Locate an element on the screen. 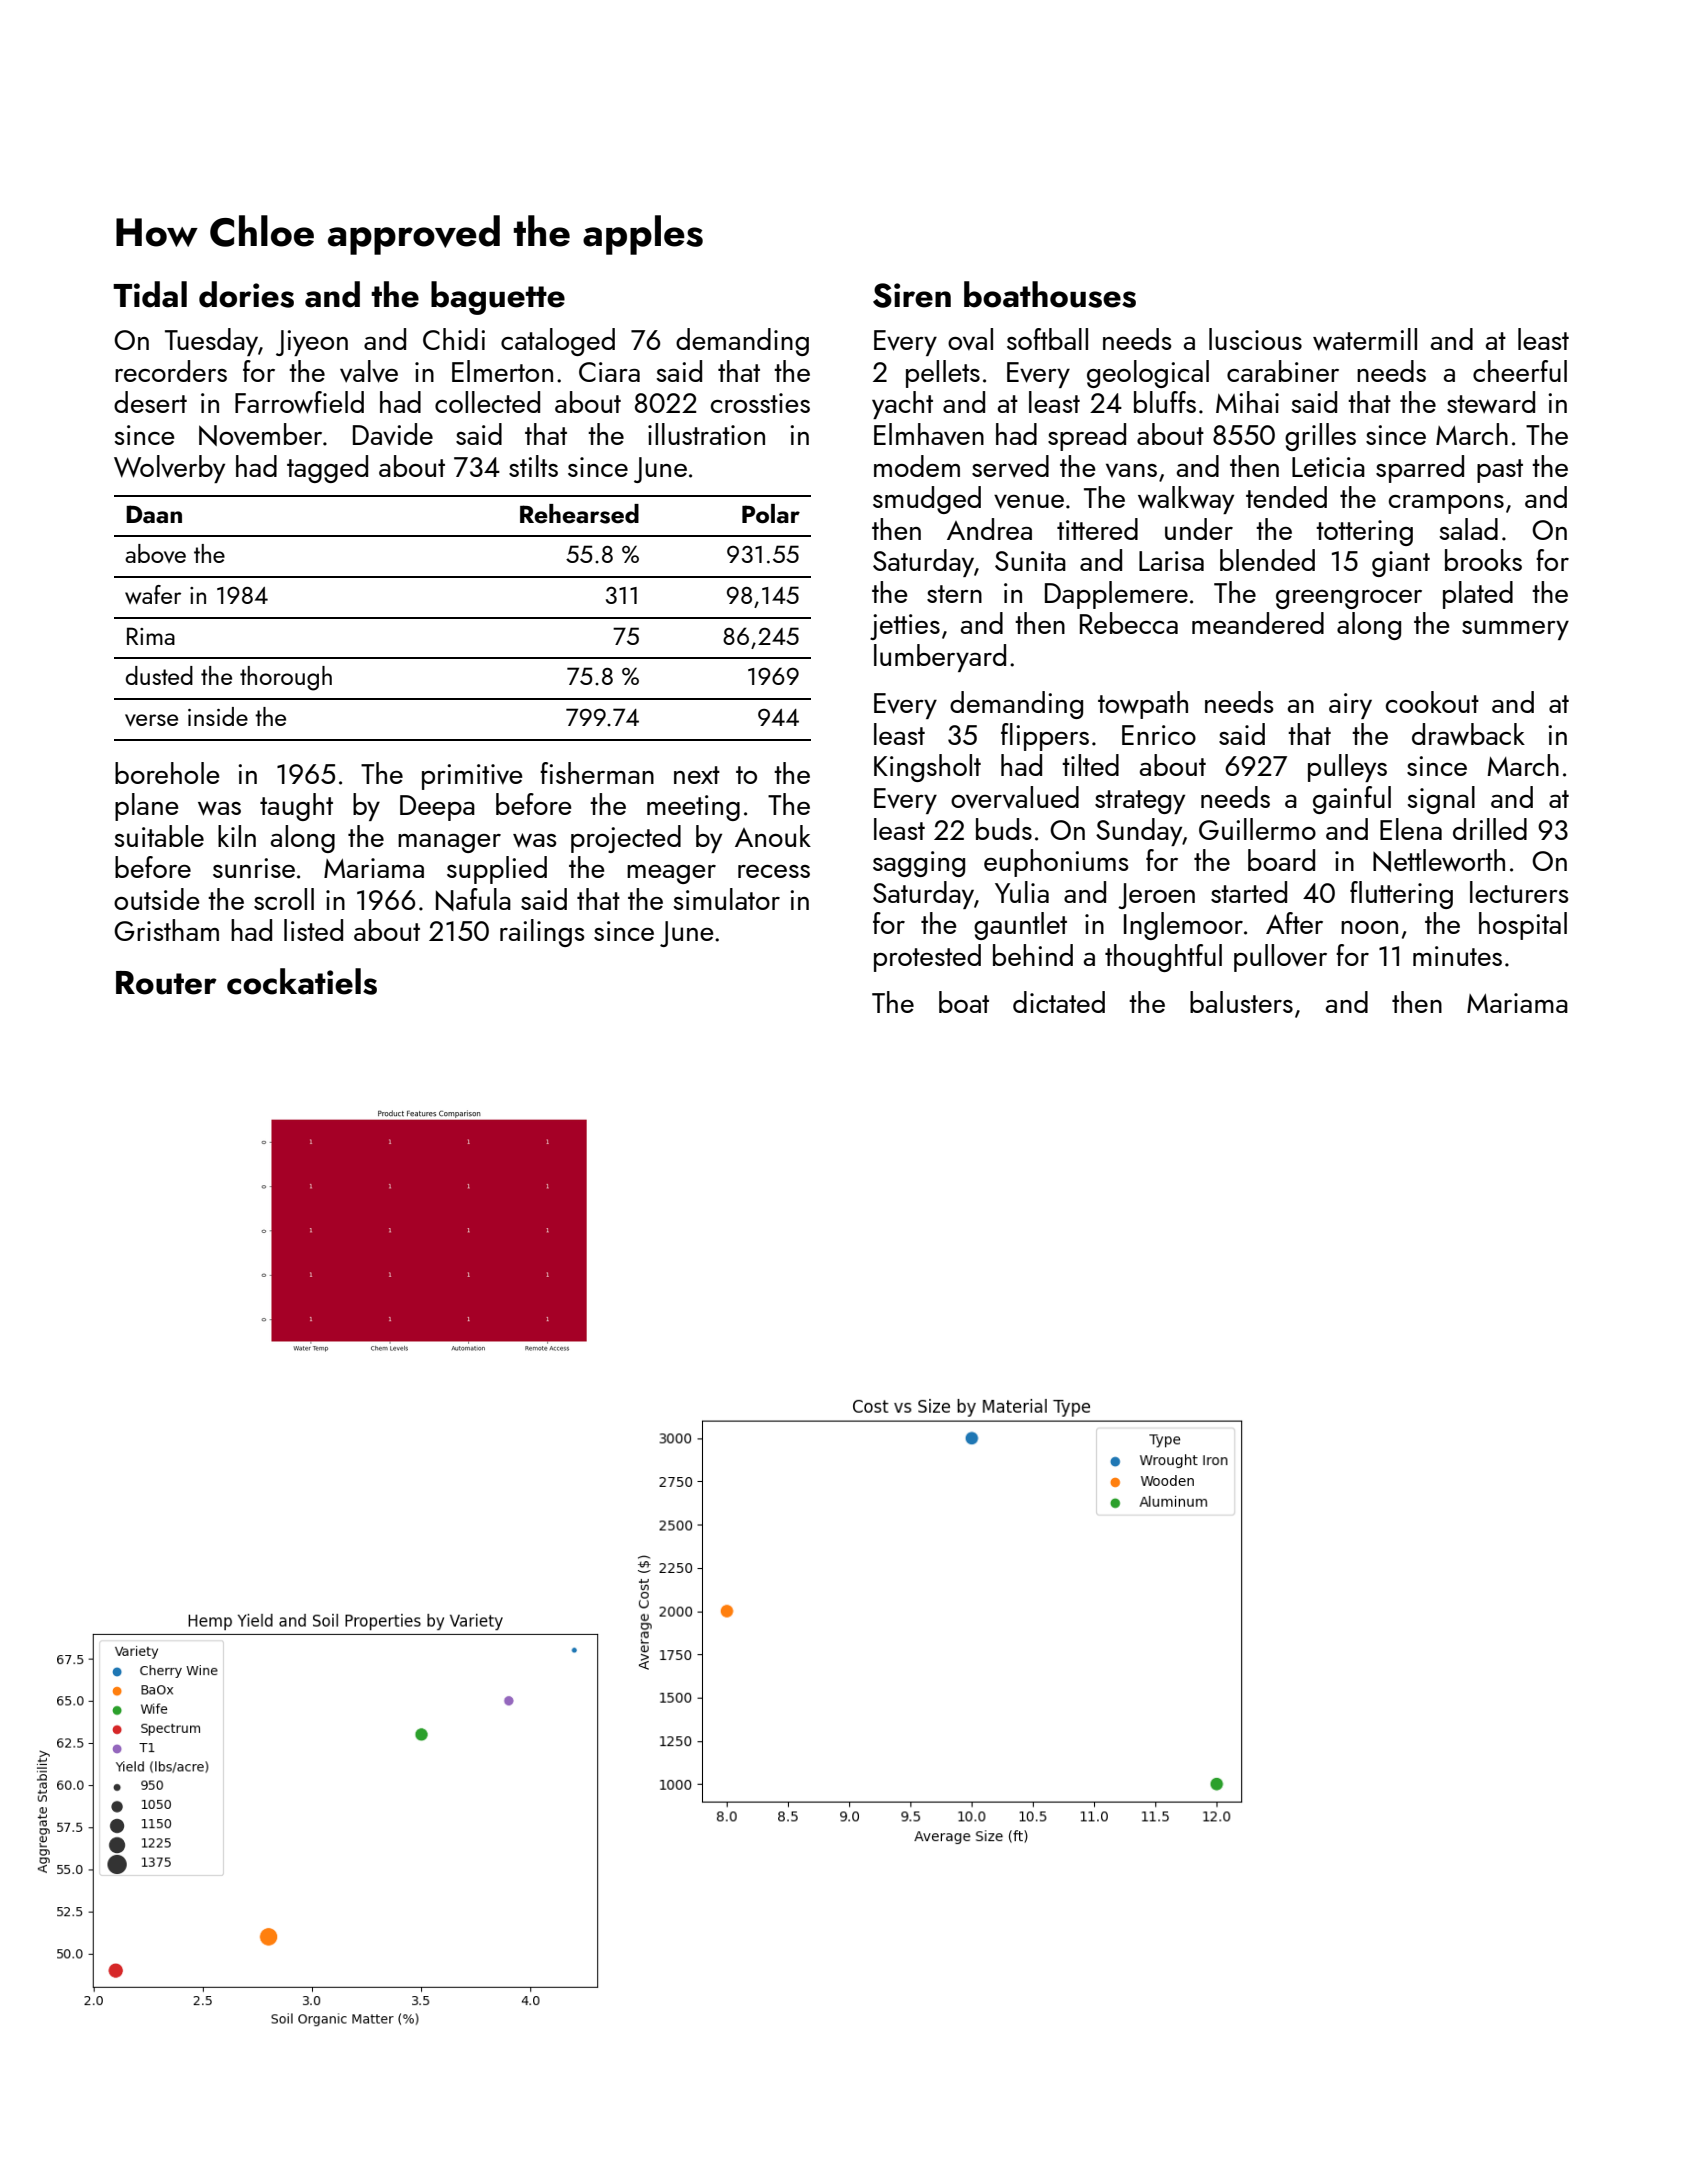  balusters is located at coordinates (1241, 1002).
